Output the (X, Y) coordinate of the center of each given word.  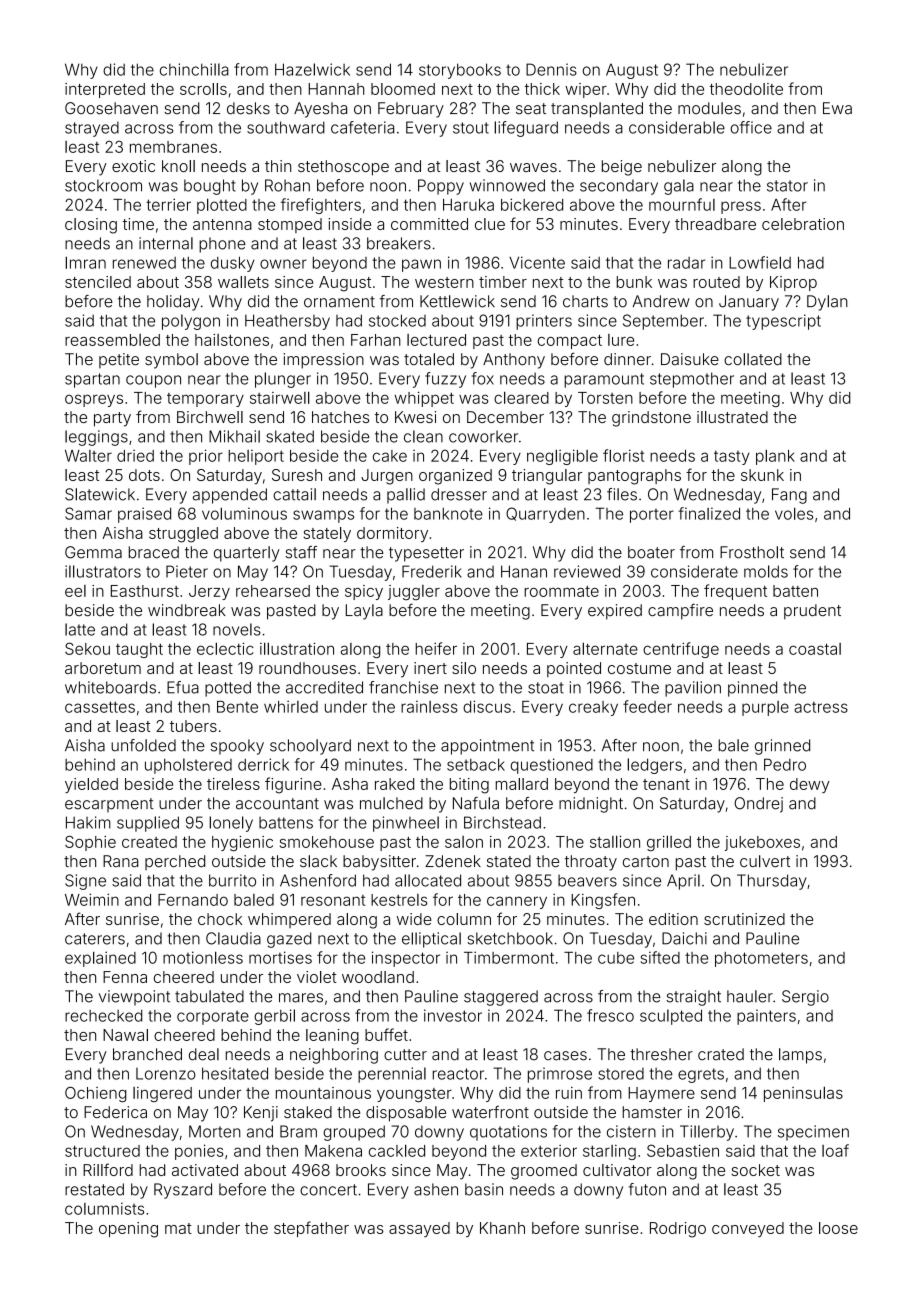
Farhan (376, 340)
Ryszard (183, 1191)
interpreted (105, 90)
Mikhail (234, 436)
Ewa (837, 108)
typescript (783, 322)
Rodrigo (678, 1230)
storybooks (460, 71)
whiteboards (110, 687)
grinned (782, 747)
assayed (419, 1229)
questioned (552, 766)
